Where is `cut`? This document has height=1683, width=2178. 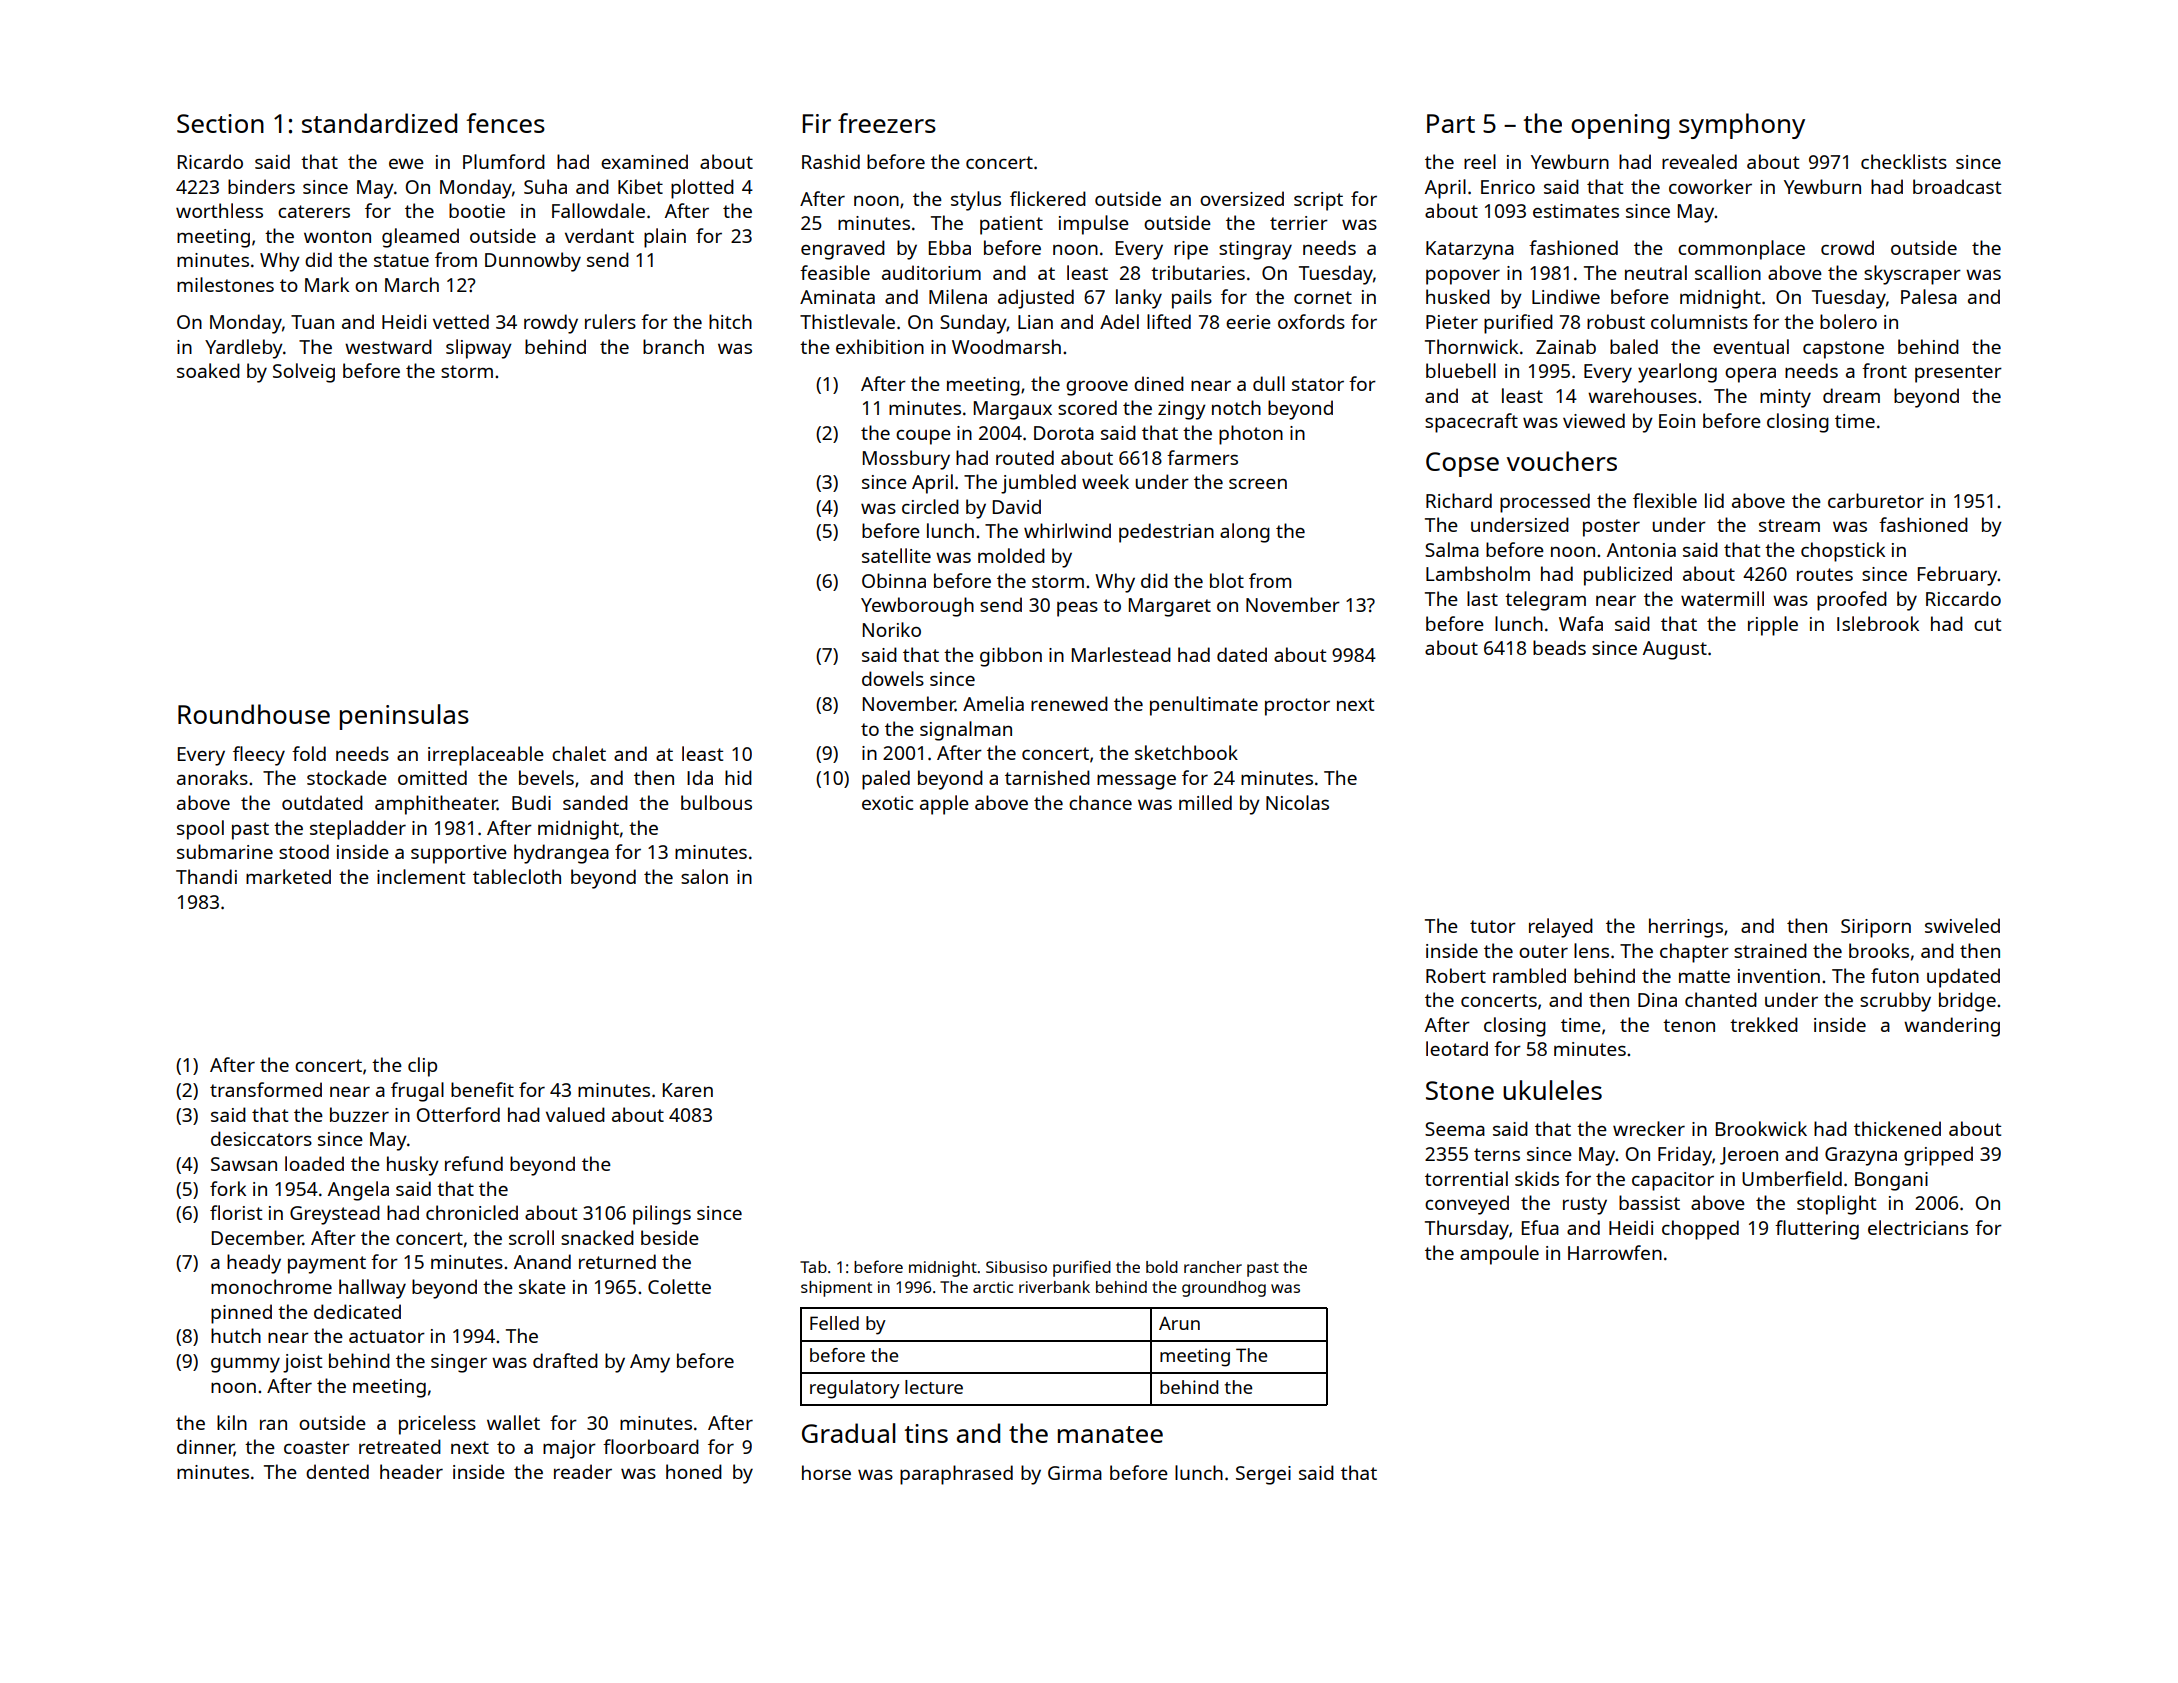 cut is located at coordinates (1987, 624).
